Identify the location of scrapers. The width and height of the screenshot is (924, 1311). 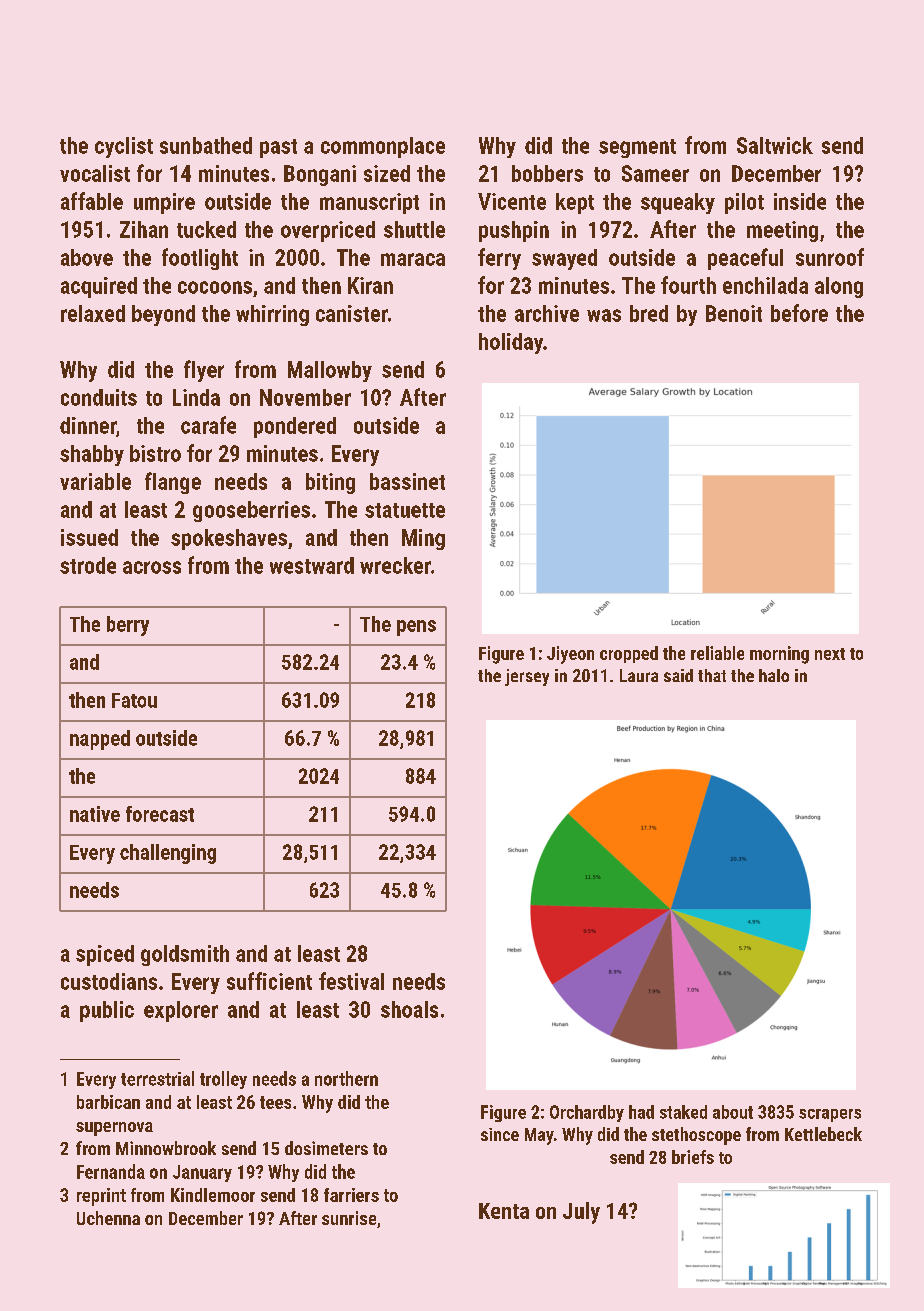
(830, 1115).
